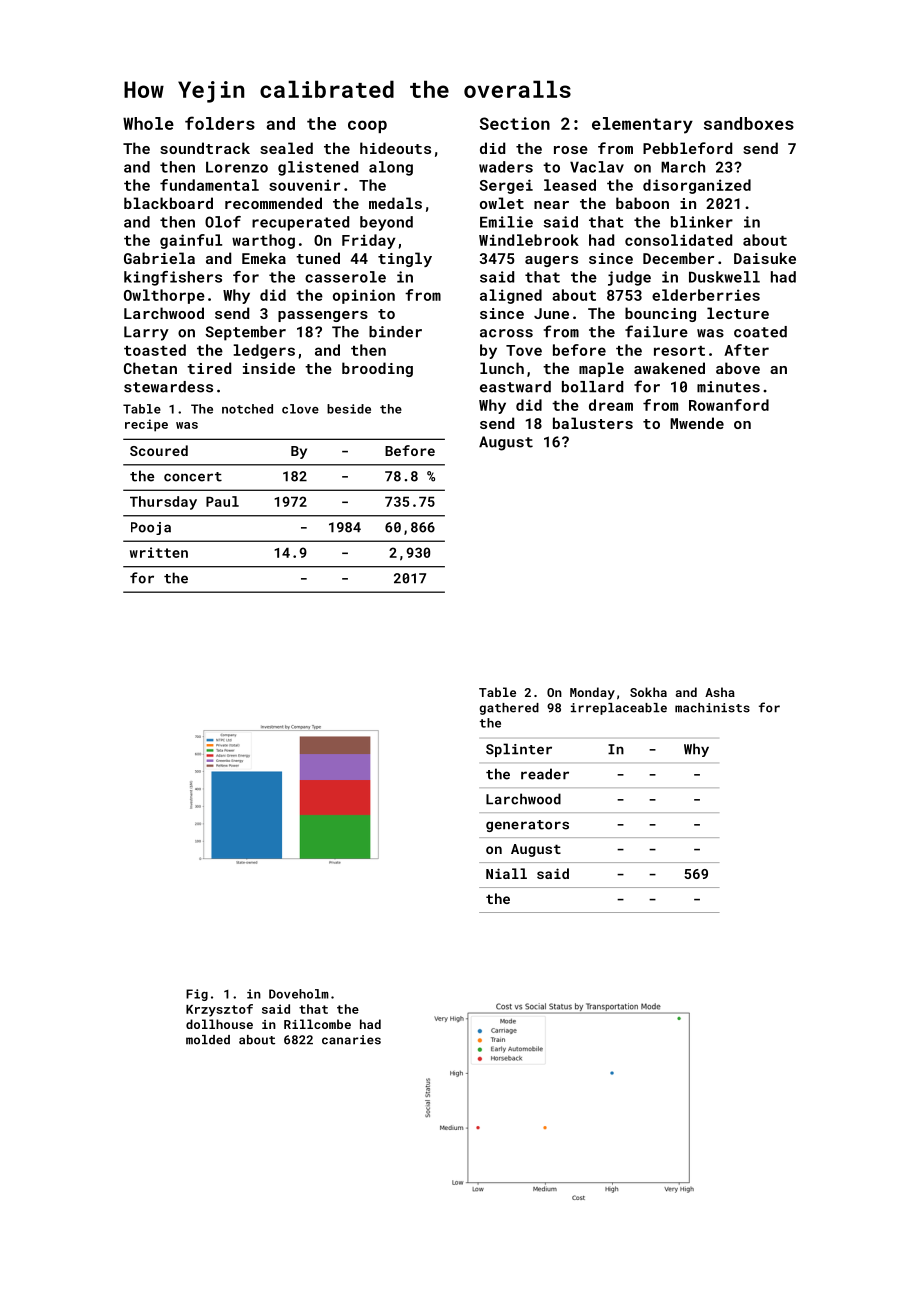 The height and width of the page is (1308, 924). I want to click on gathered, so click(509, 709).
